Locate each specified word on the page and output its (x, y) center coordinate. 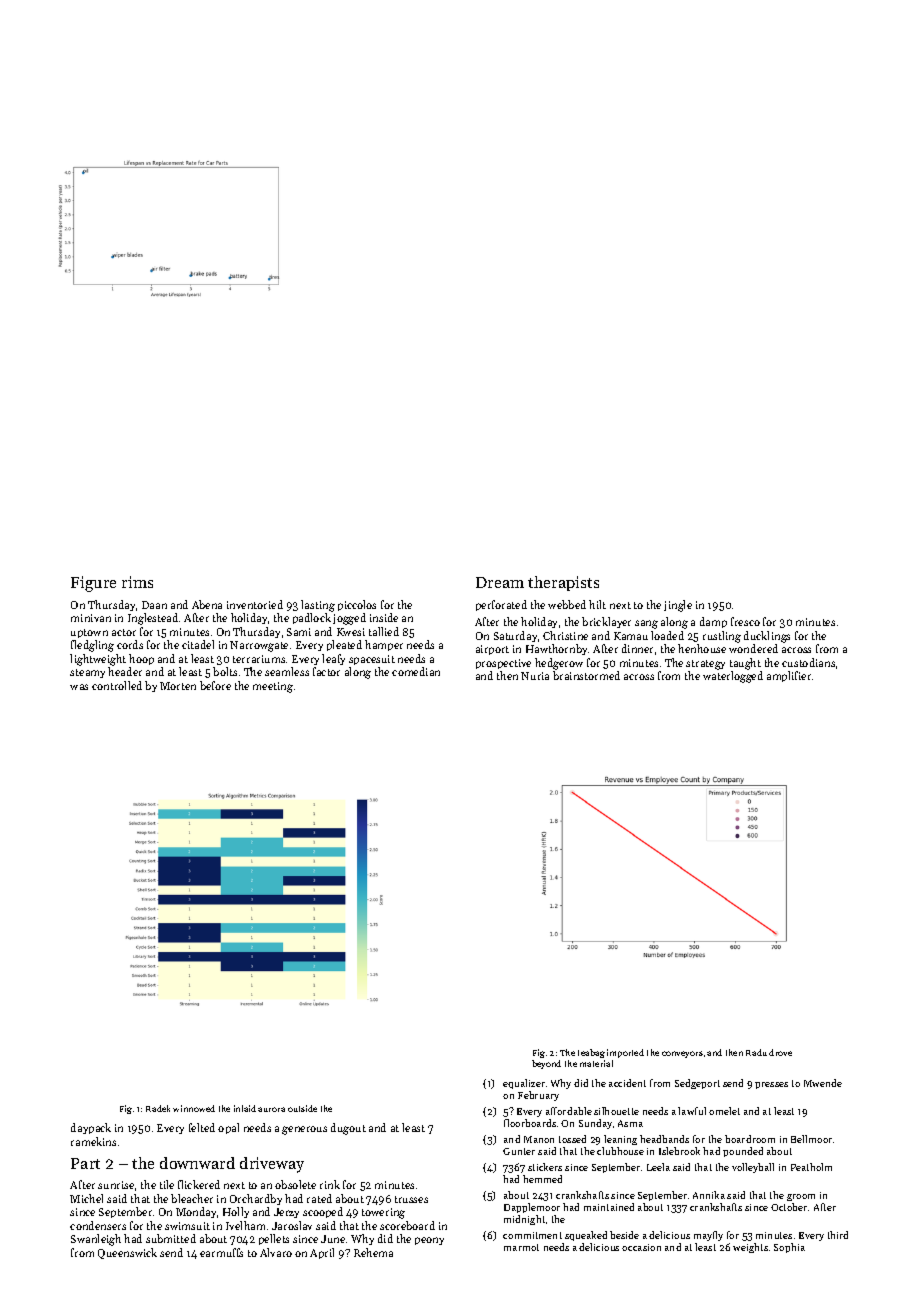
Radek (158, 1108)
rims (137, 582)
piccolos (357, 605)
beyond (546, 1064)
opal (228, 1128)
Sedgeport (697, 1084)
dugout (348, 1129)
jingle (678, 606)
